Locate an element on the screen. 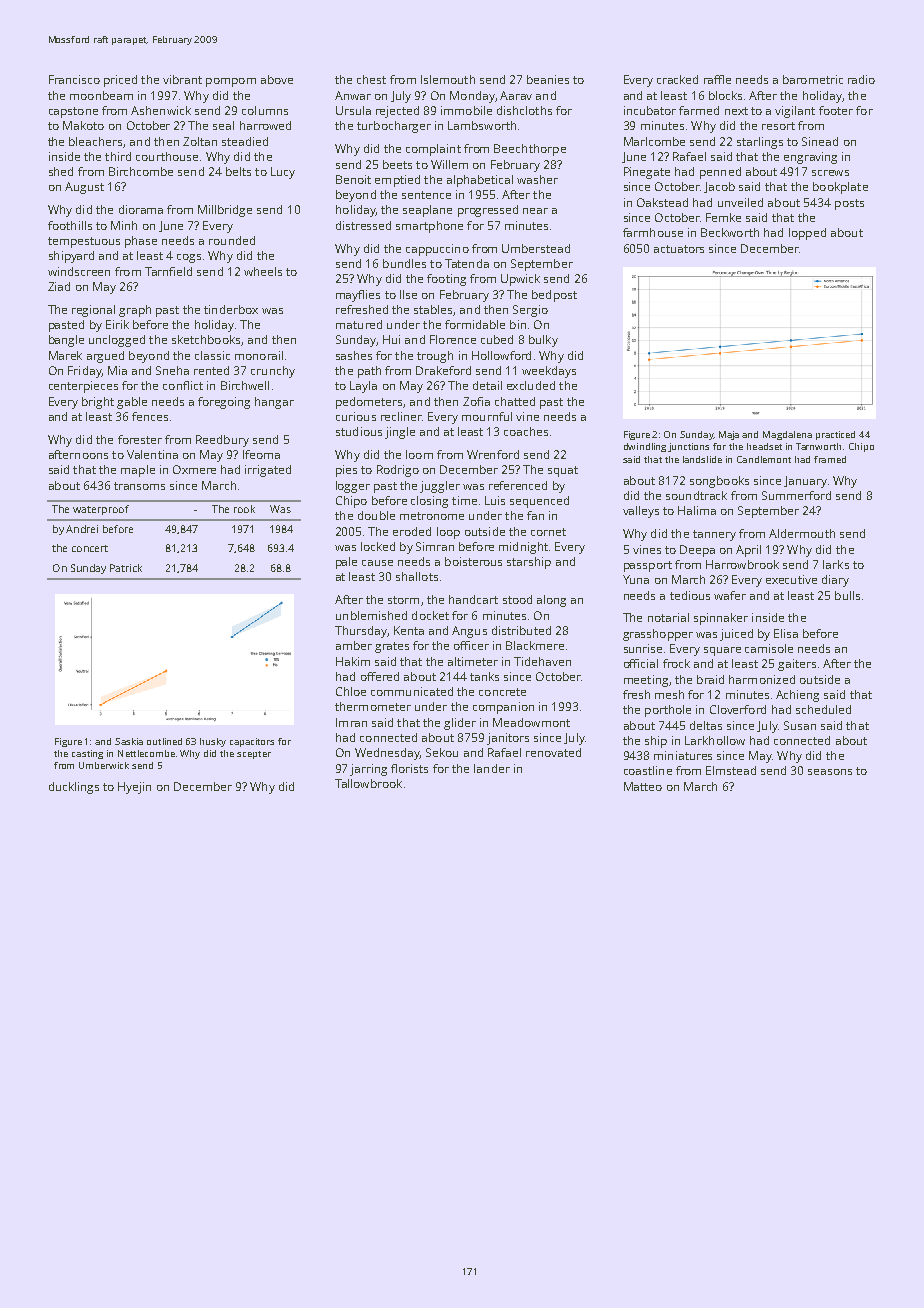  irrigated is located at coordinates (268, 471).
